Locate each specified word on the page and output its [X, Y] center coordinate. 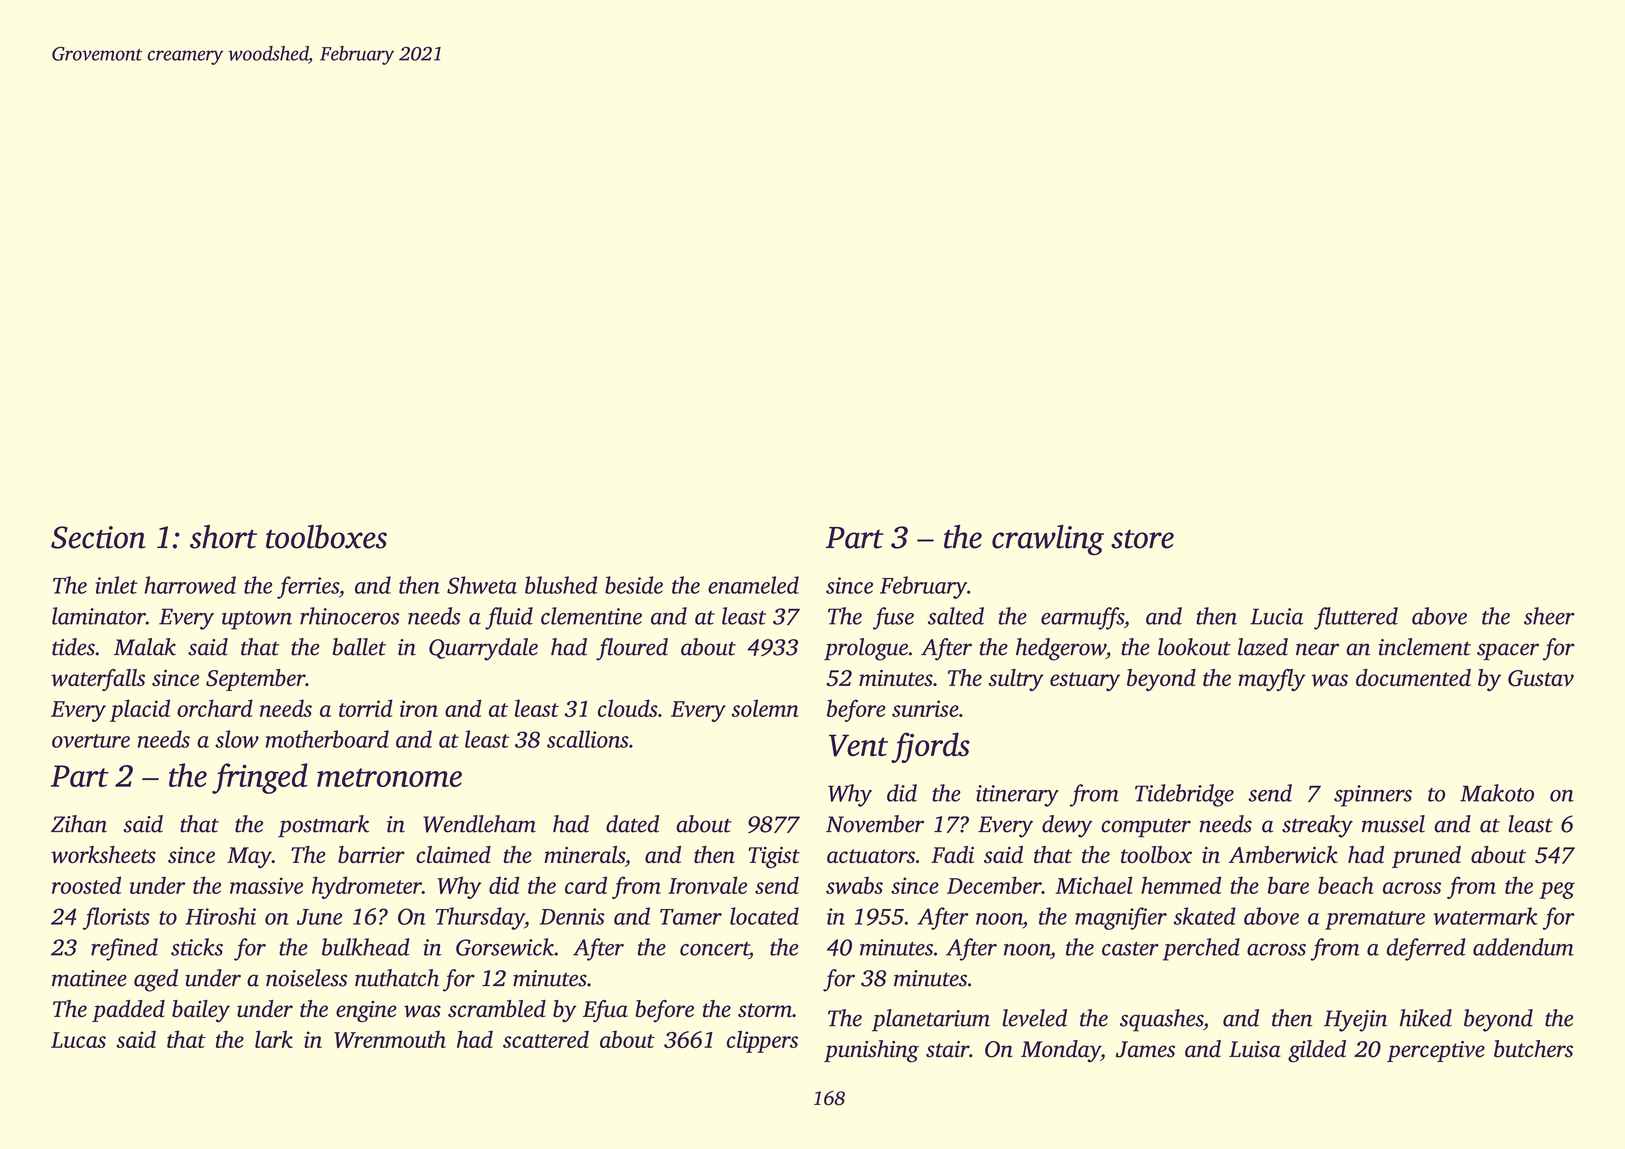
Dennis [572, 916]
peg [1557, 890]
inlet [116, 585]
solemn [765, 708]
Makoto [1497, 793]
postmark [323, 826]
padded [128, 1011]
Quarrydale [483, 649]
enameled [753, 585]
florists [116, 918]
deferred [1426, 949]
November [875, 824]
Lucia [1276, 616]
